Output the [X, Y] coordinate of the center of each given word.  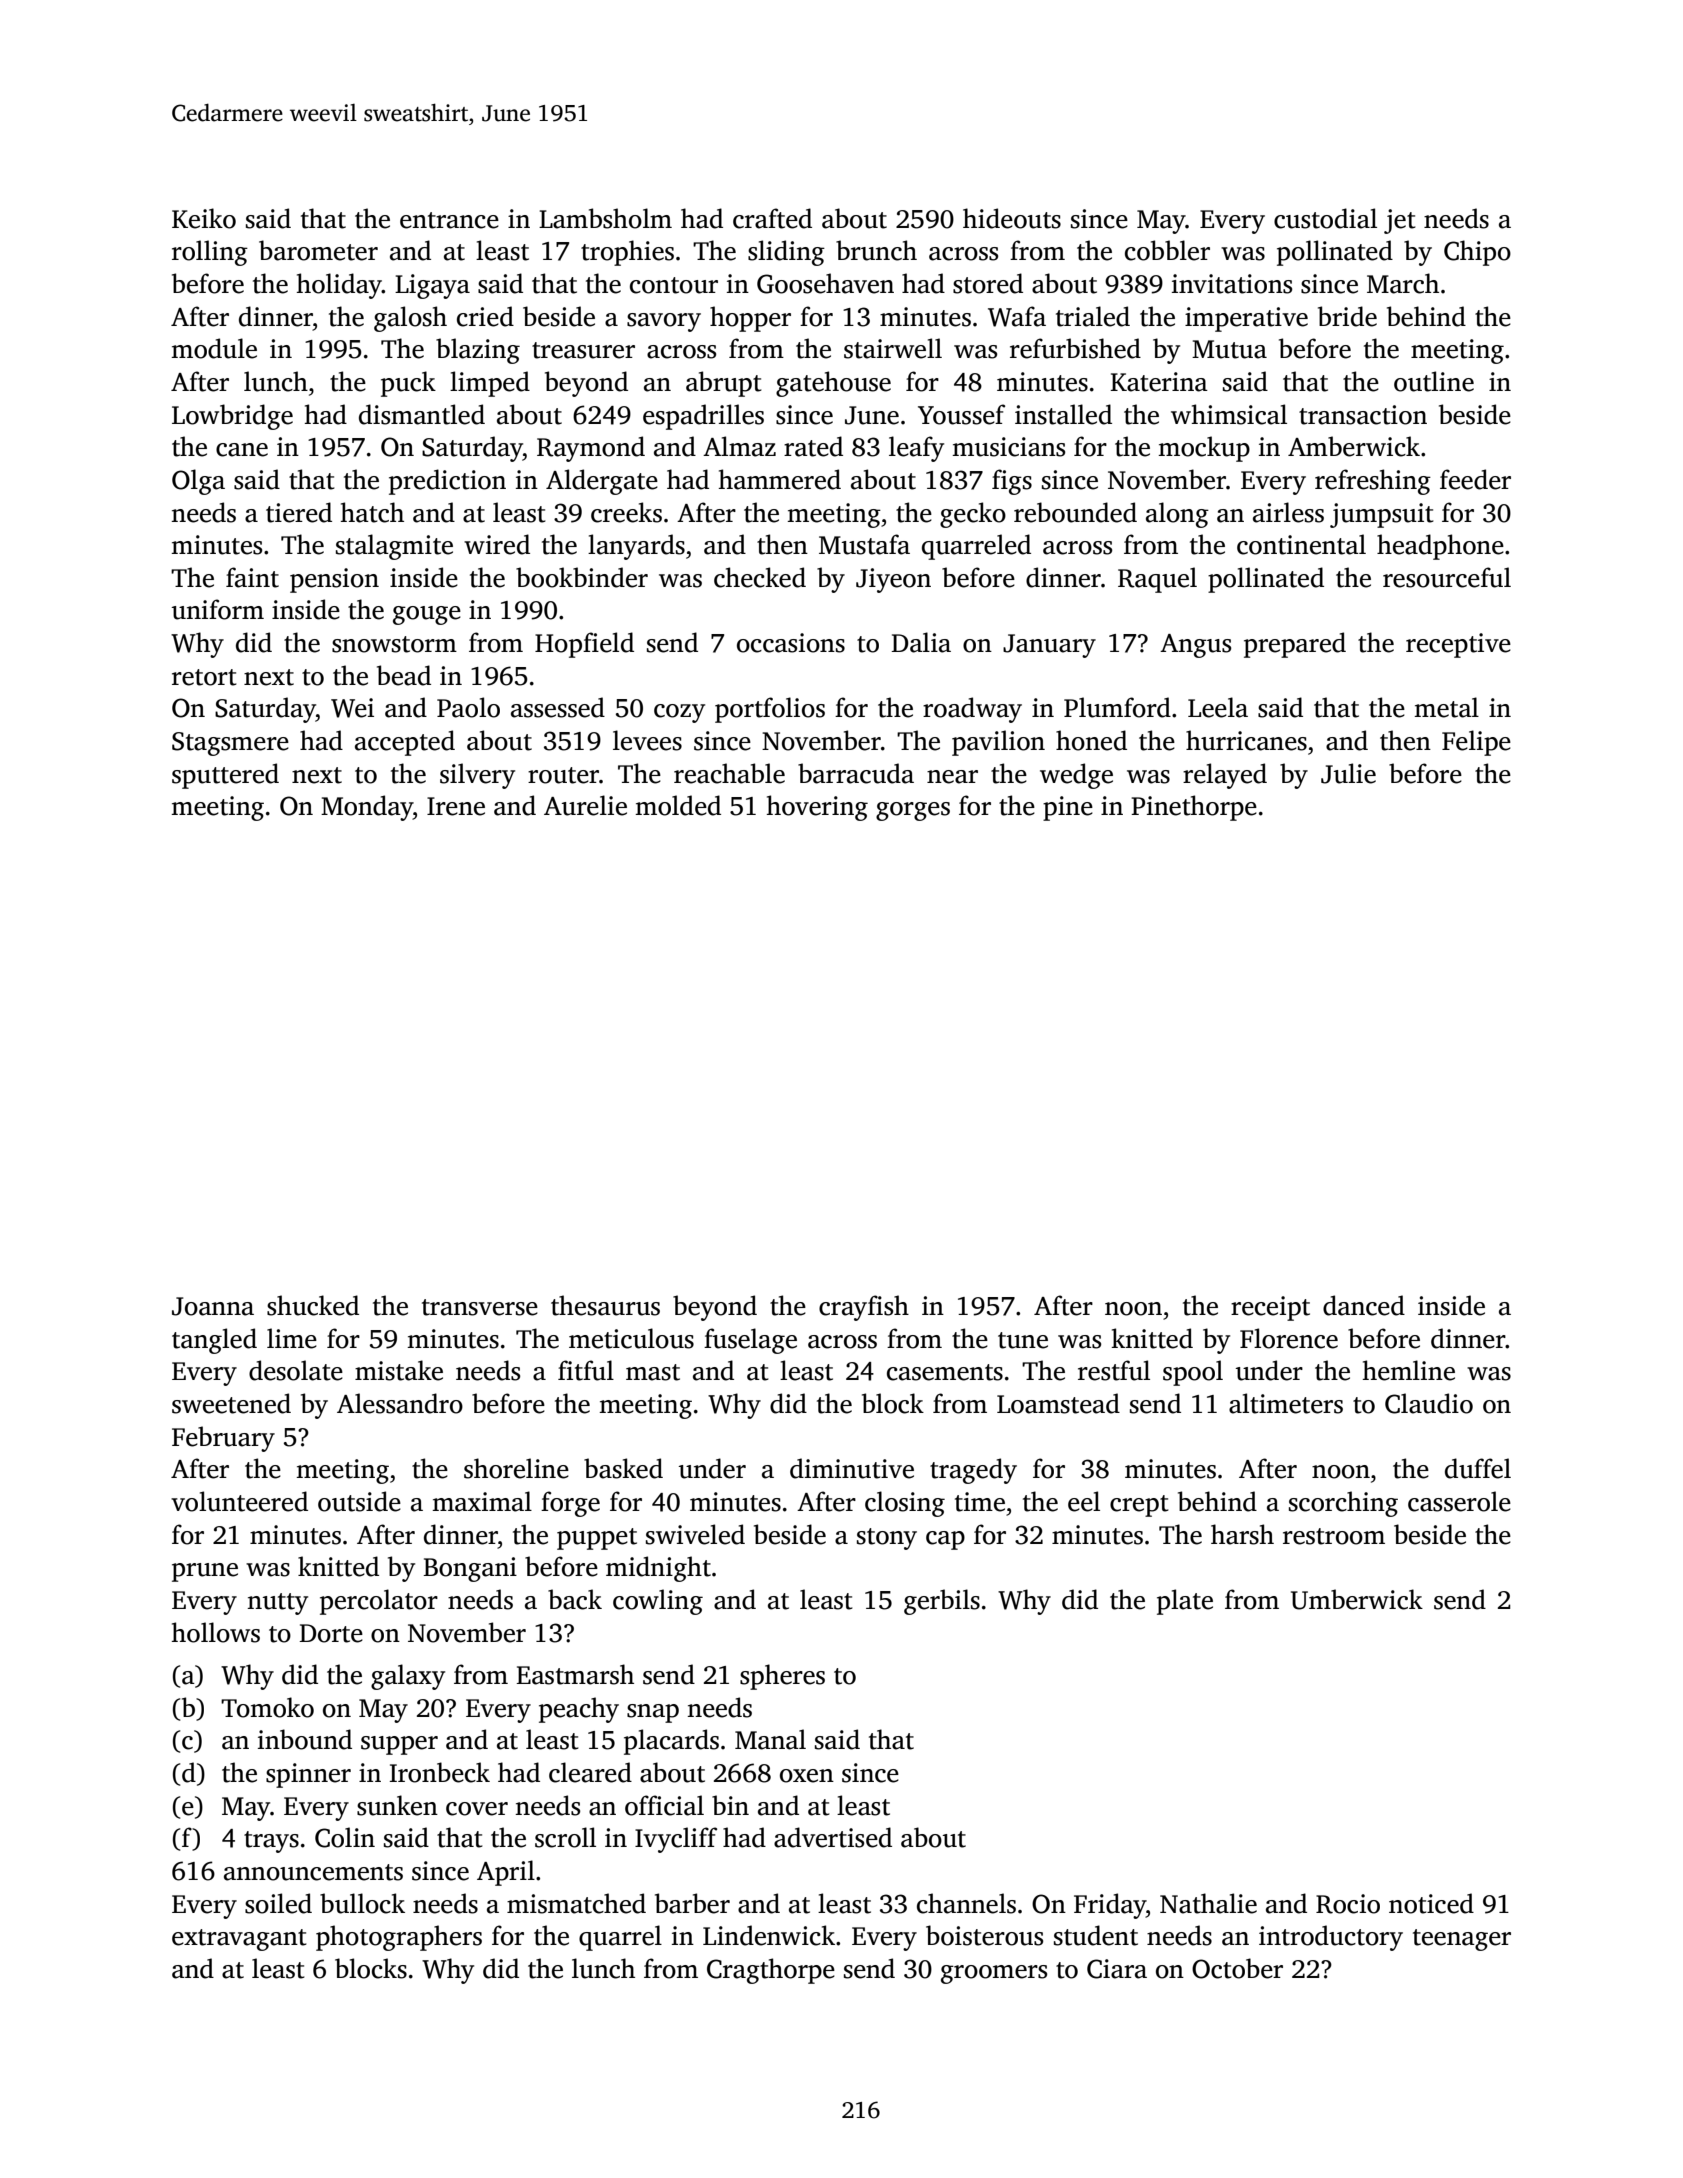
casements [945, 1372]
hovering [817, 808]
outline [1434, 381]
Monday [367, 808]
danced [1364, 1305]
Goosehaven [825, 283]
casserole [1459, 1501]
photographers [399, 1938]
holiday [339, 286]
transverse [480, 1307]
